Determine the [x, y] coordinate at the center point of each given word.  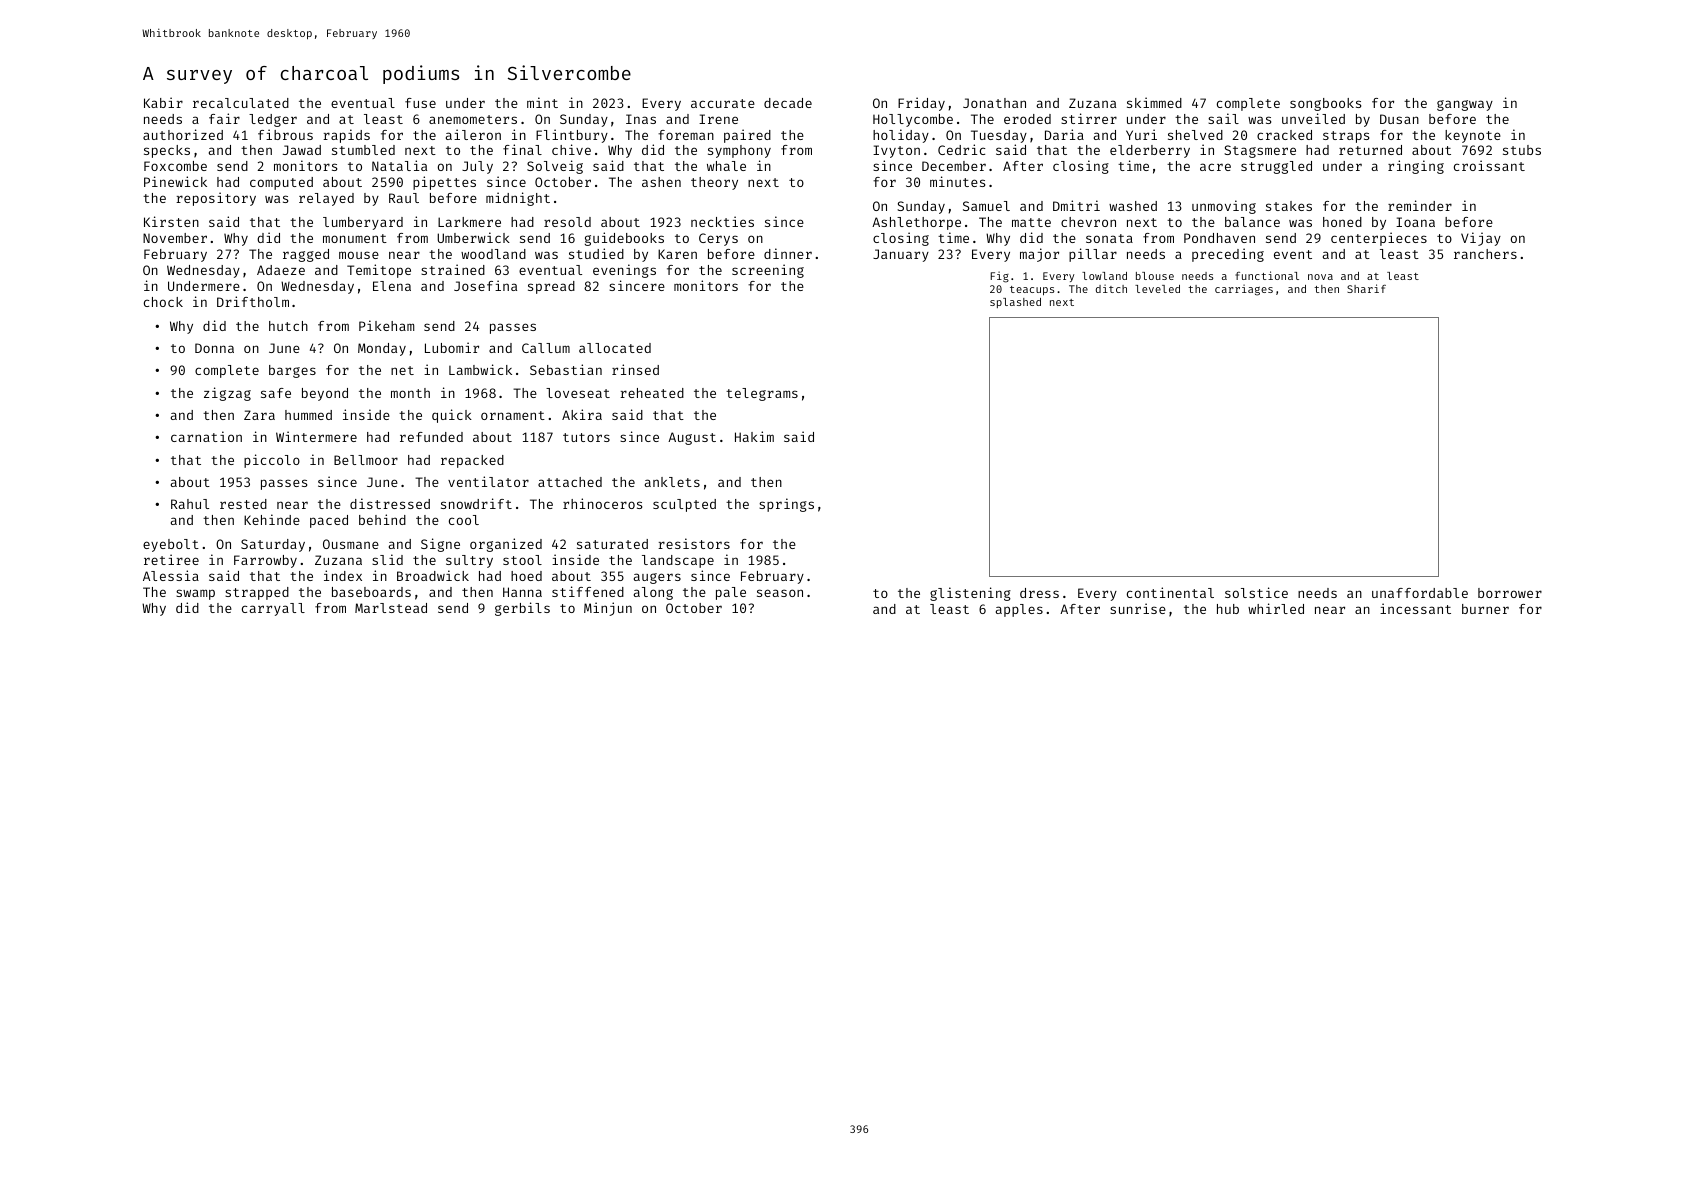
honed [1342, 222]
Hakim [754, 436]
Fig [1000, 277]
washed [1133, 206]
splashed [1015, 303]
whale [726, 166]
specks [167, 151]
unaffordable [1420, 593]
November [175, 238]
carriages [1244, 290]
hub [1228, 609]
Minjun [608, 609]
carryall [273, 609]
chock [163, 302]
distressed [390, 503]
